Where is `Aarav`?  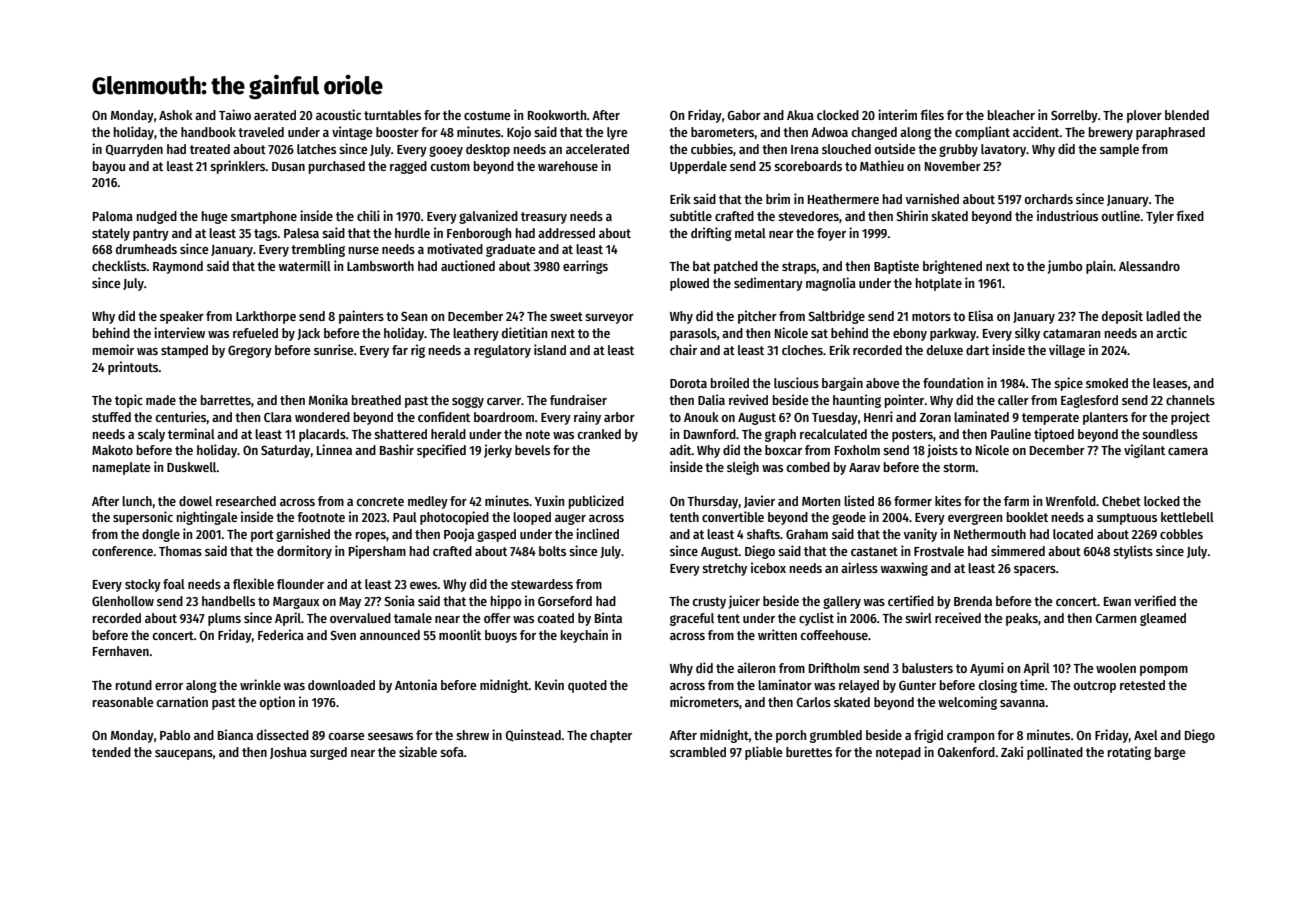
Aarav is located at coordinates (864, 467).
